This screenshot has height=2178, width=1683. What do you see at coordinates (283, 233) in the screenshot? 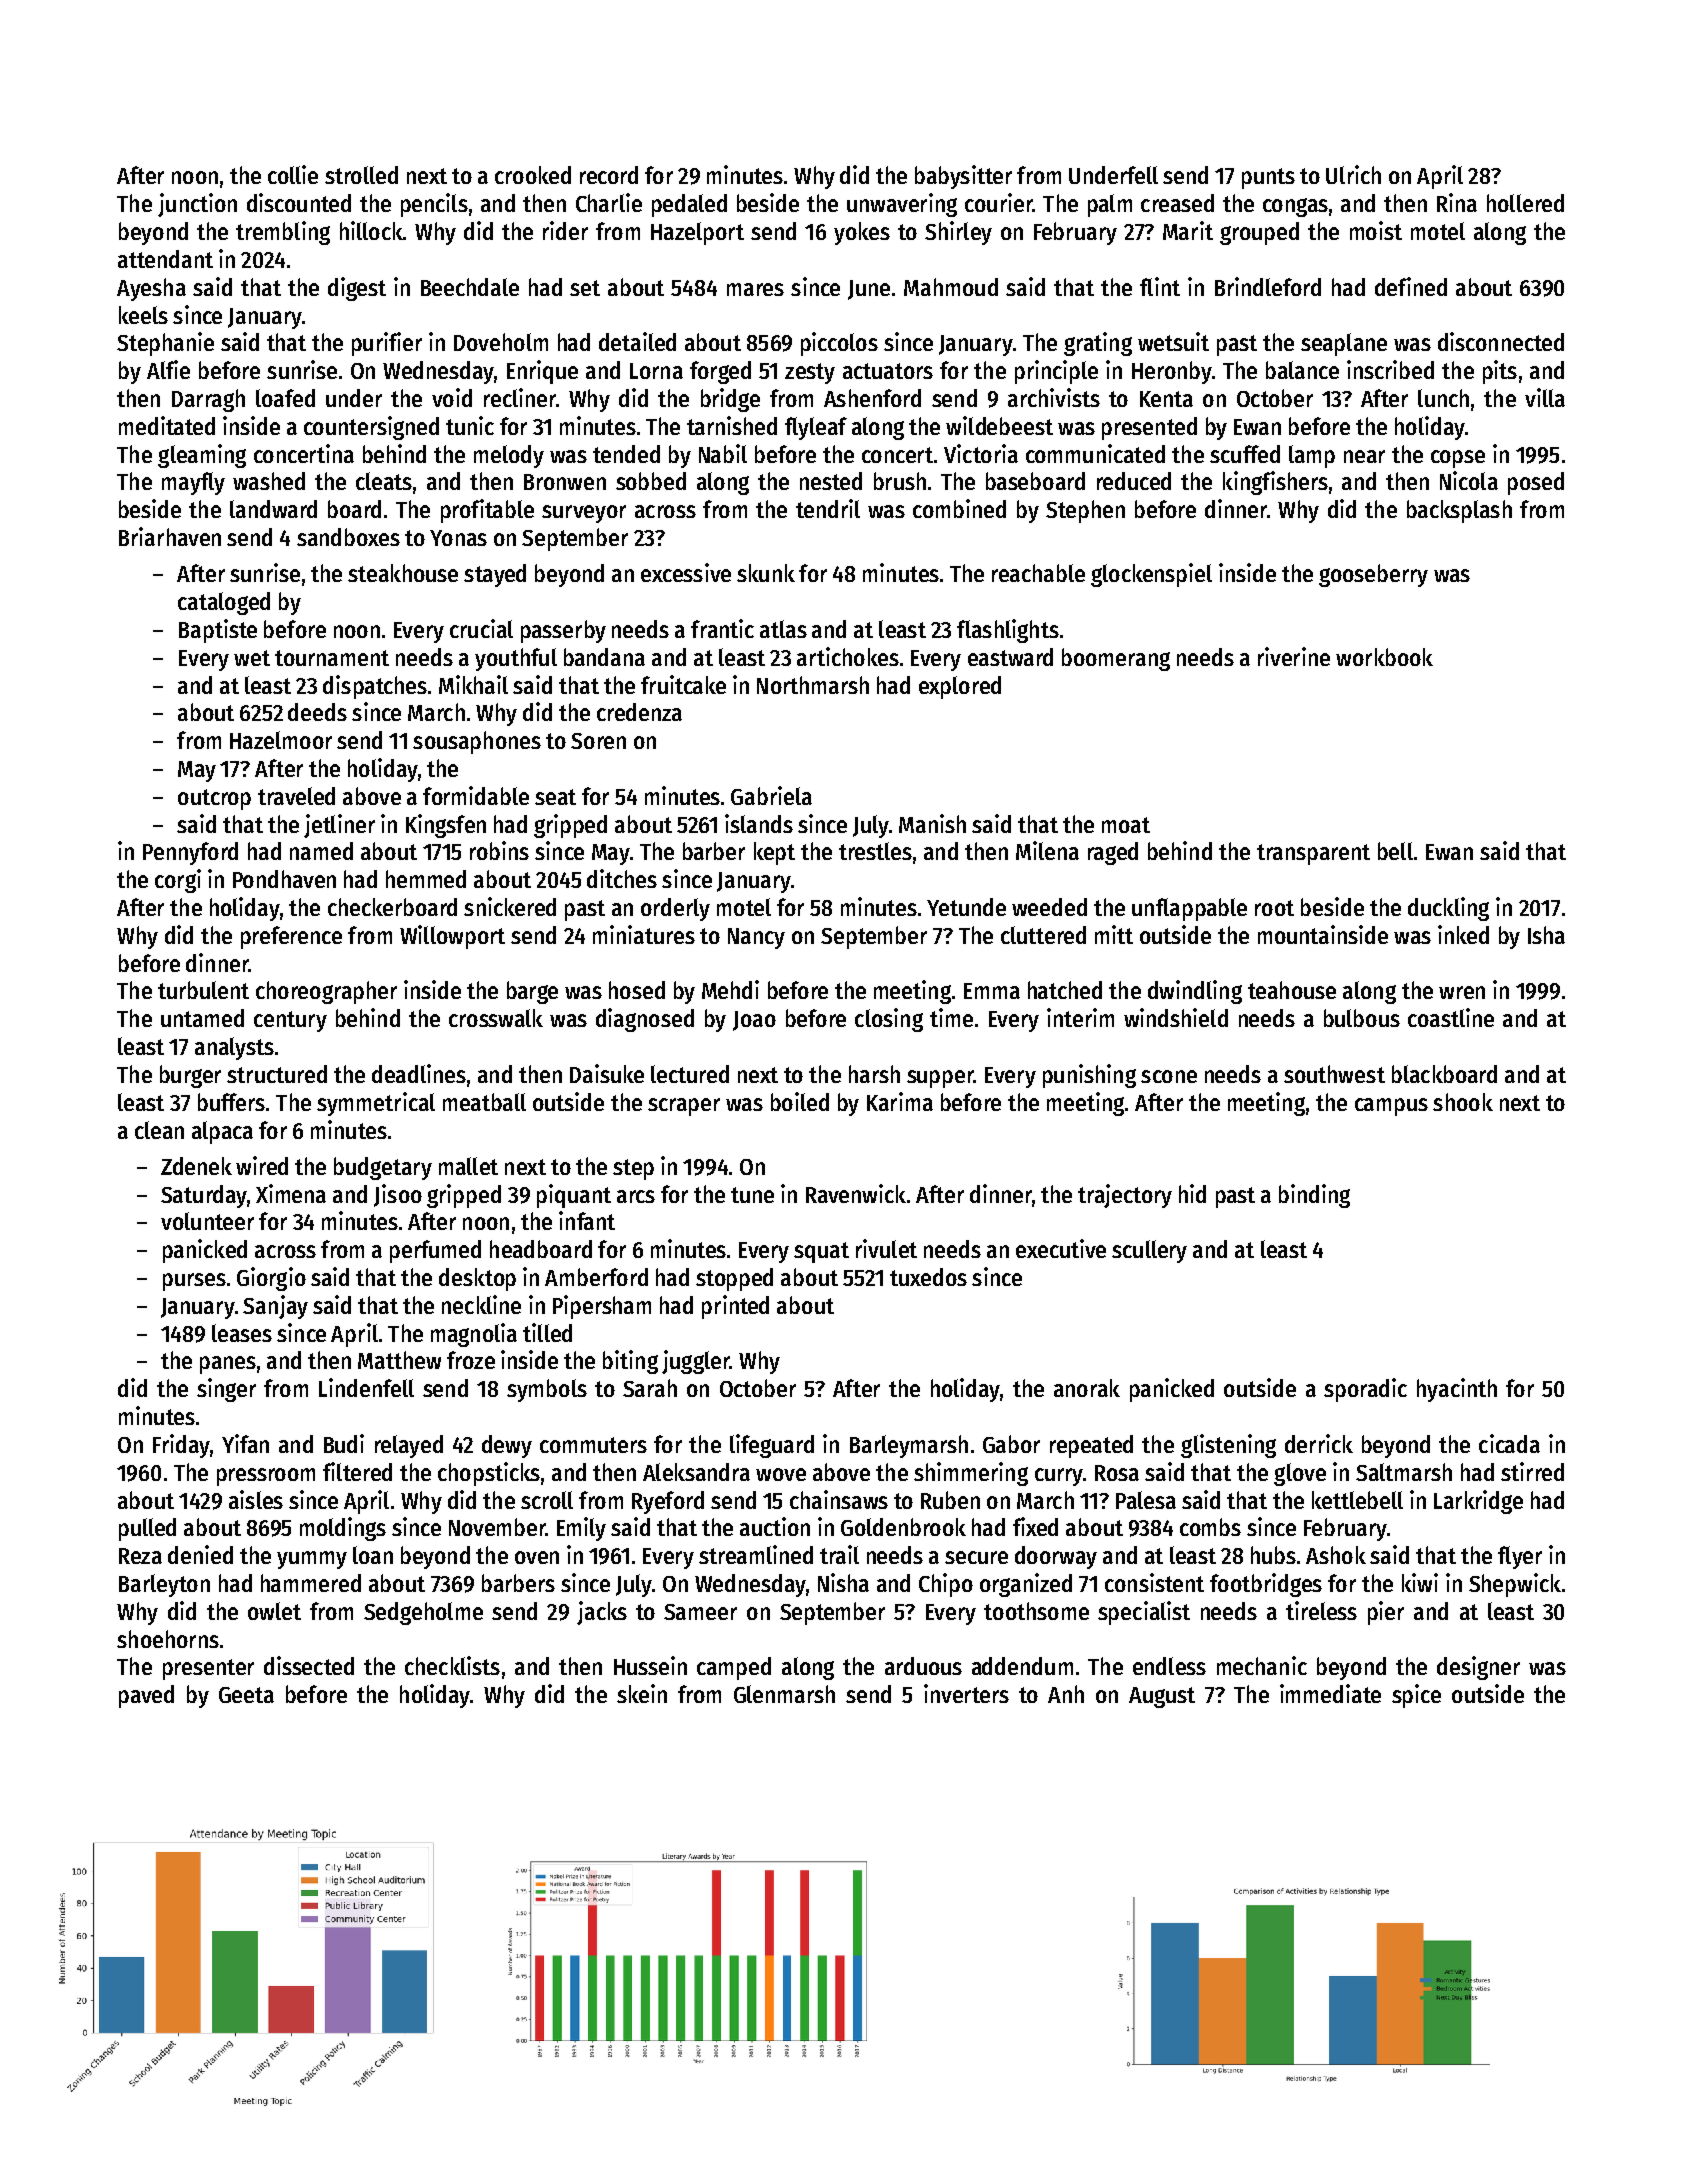
I see `trembling` at bounding box center [283, 233].
